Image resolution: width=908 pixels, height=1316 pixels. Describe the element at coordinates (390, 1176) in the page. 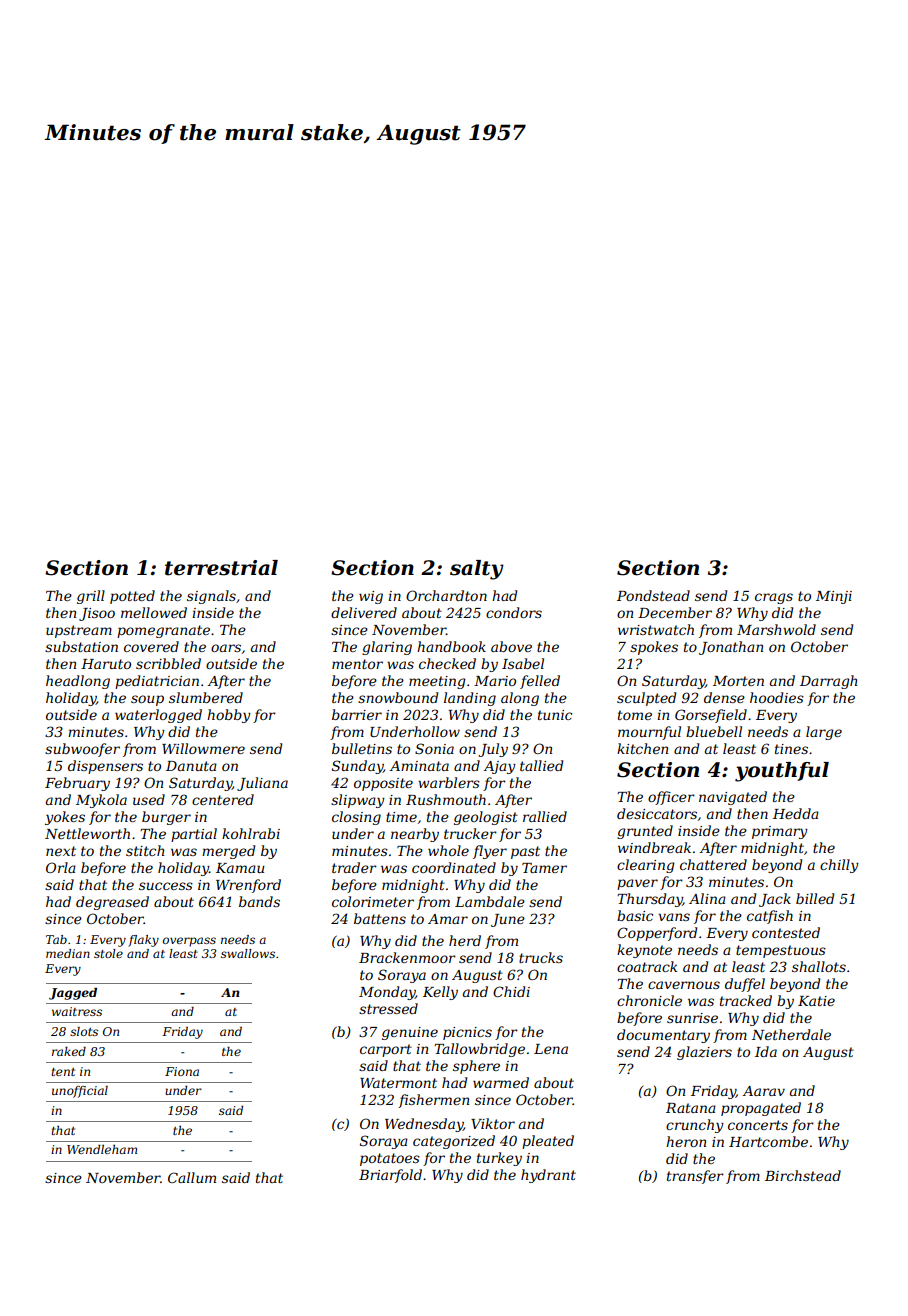

I see `Briarfold` at that location.
